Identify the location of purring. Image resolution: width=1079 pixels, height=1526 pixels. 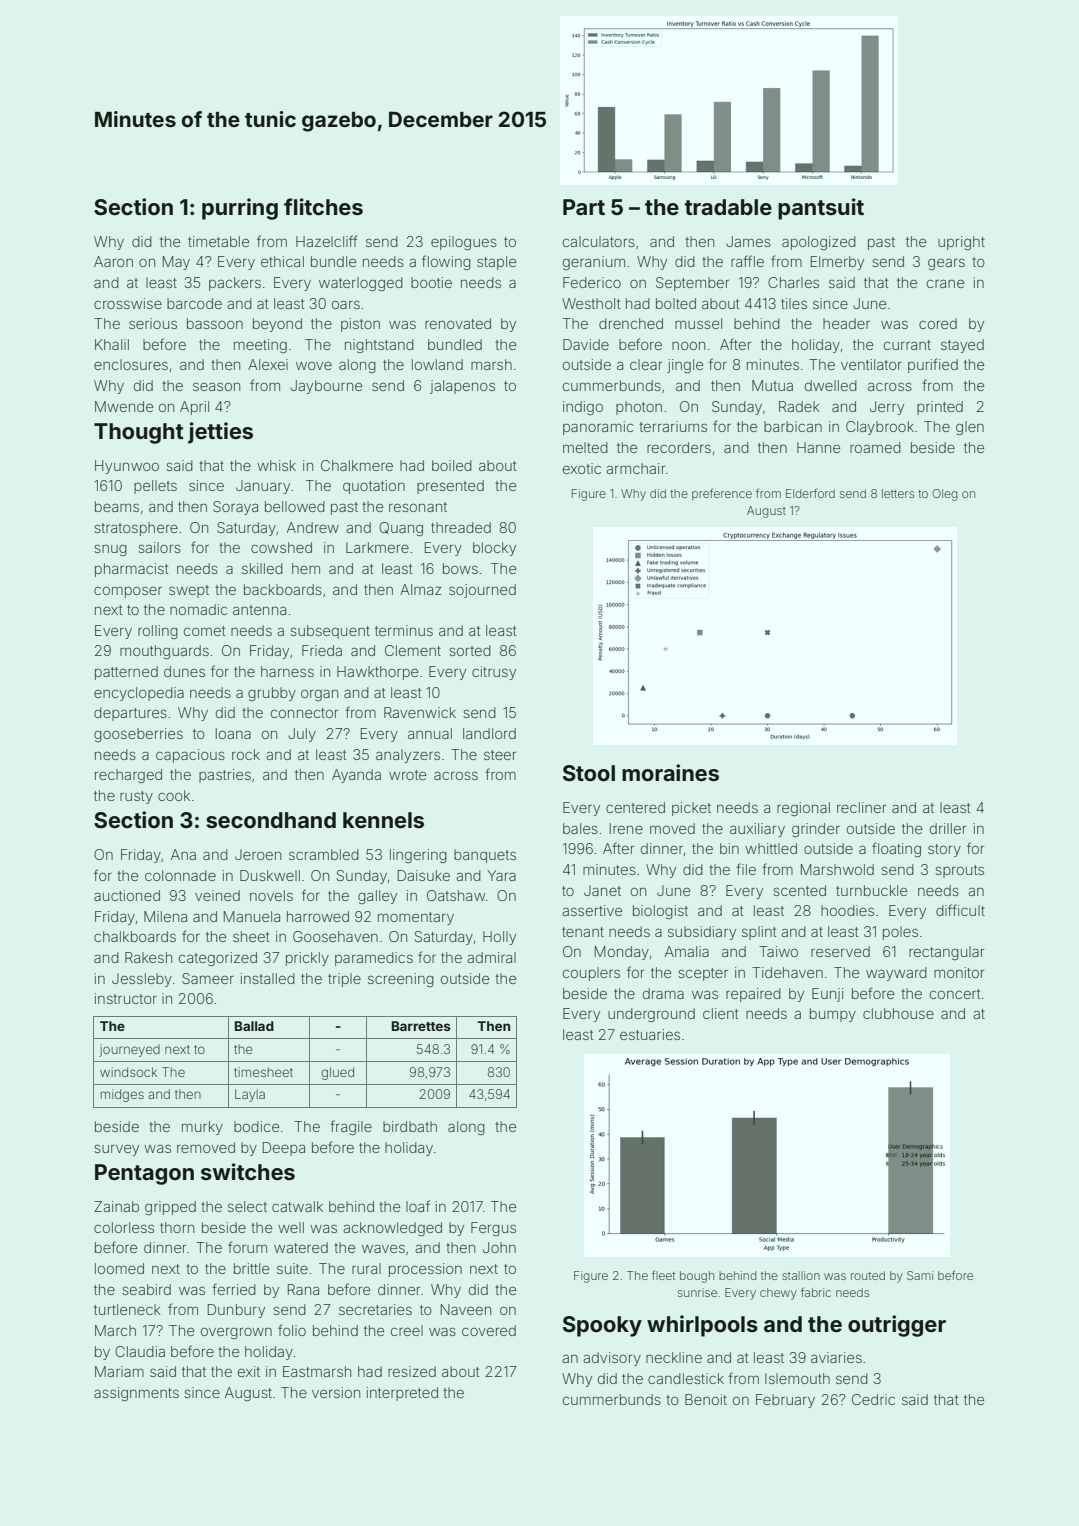
(240, 209).
